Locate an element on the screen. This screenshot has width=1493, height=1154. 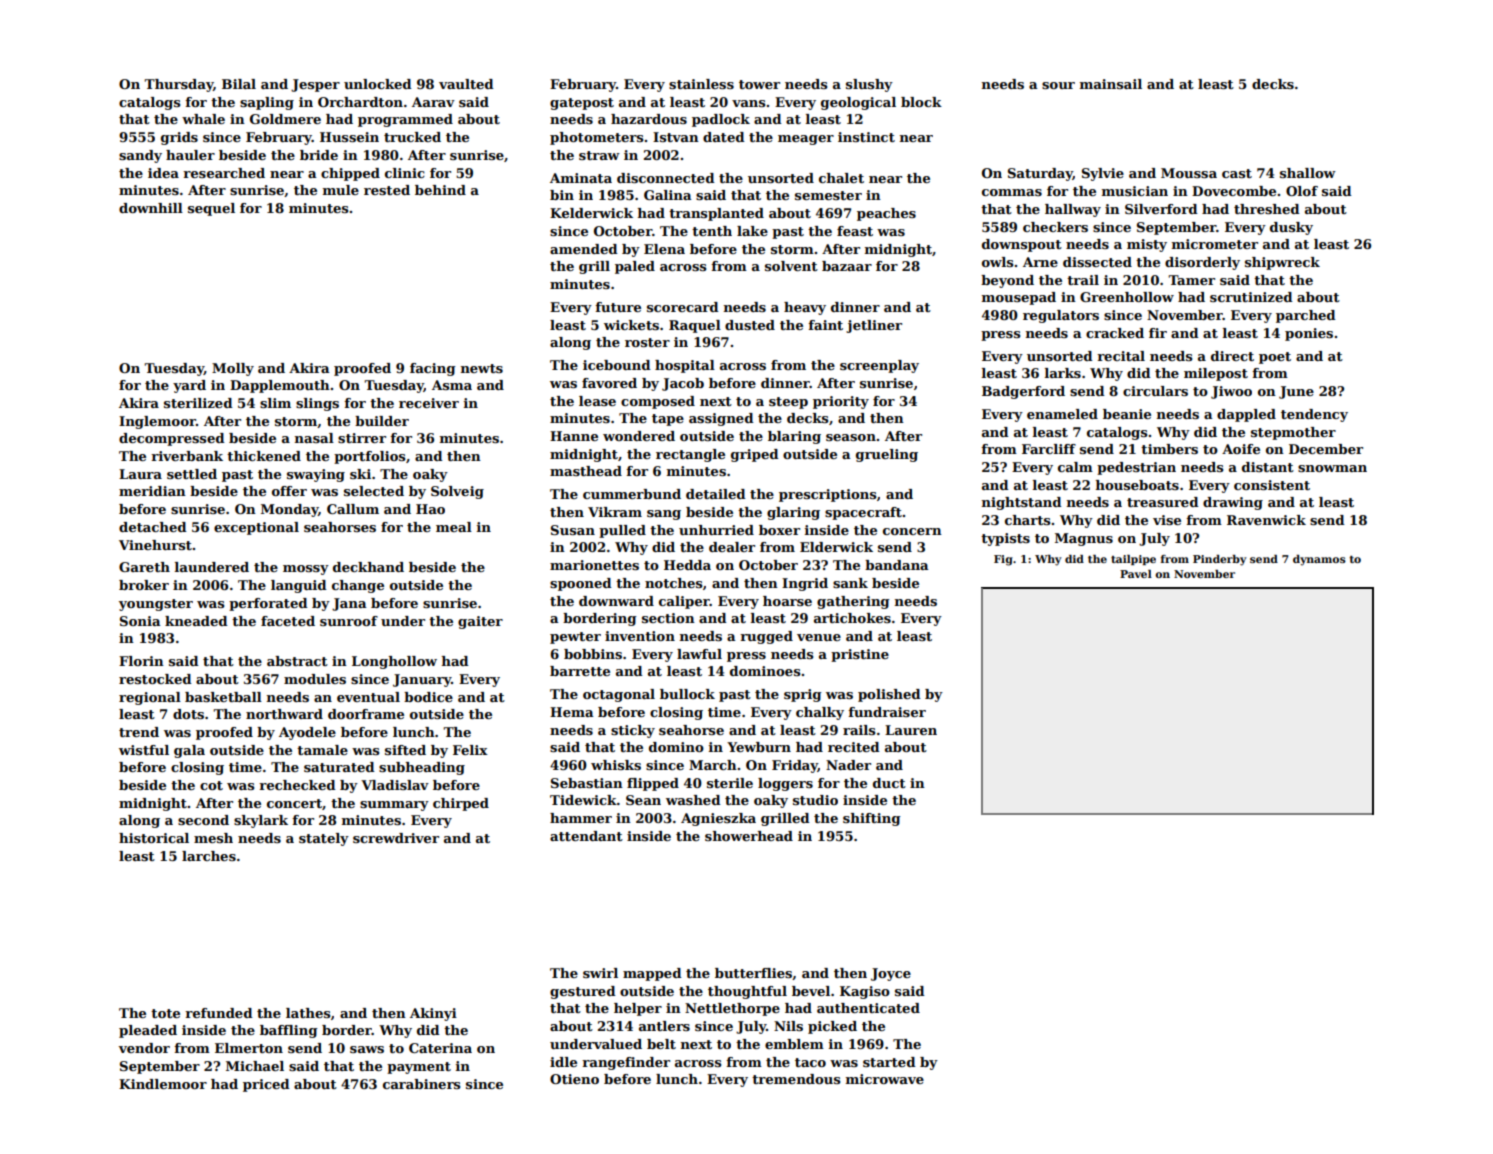
slushy is located at coordinates (869, 85).
